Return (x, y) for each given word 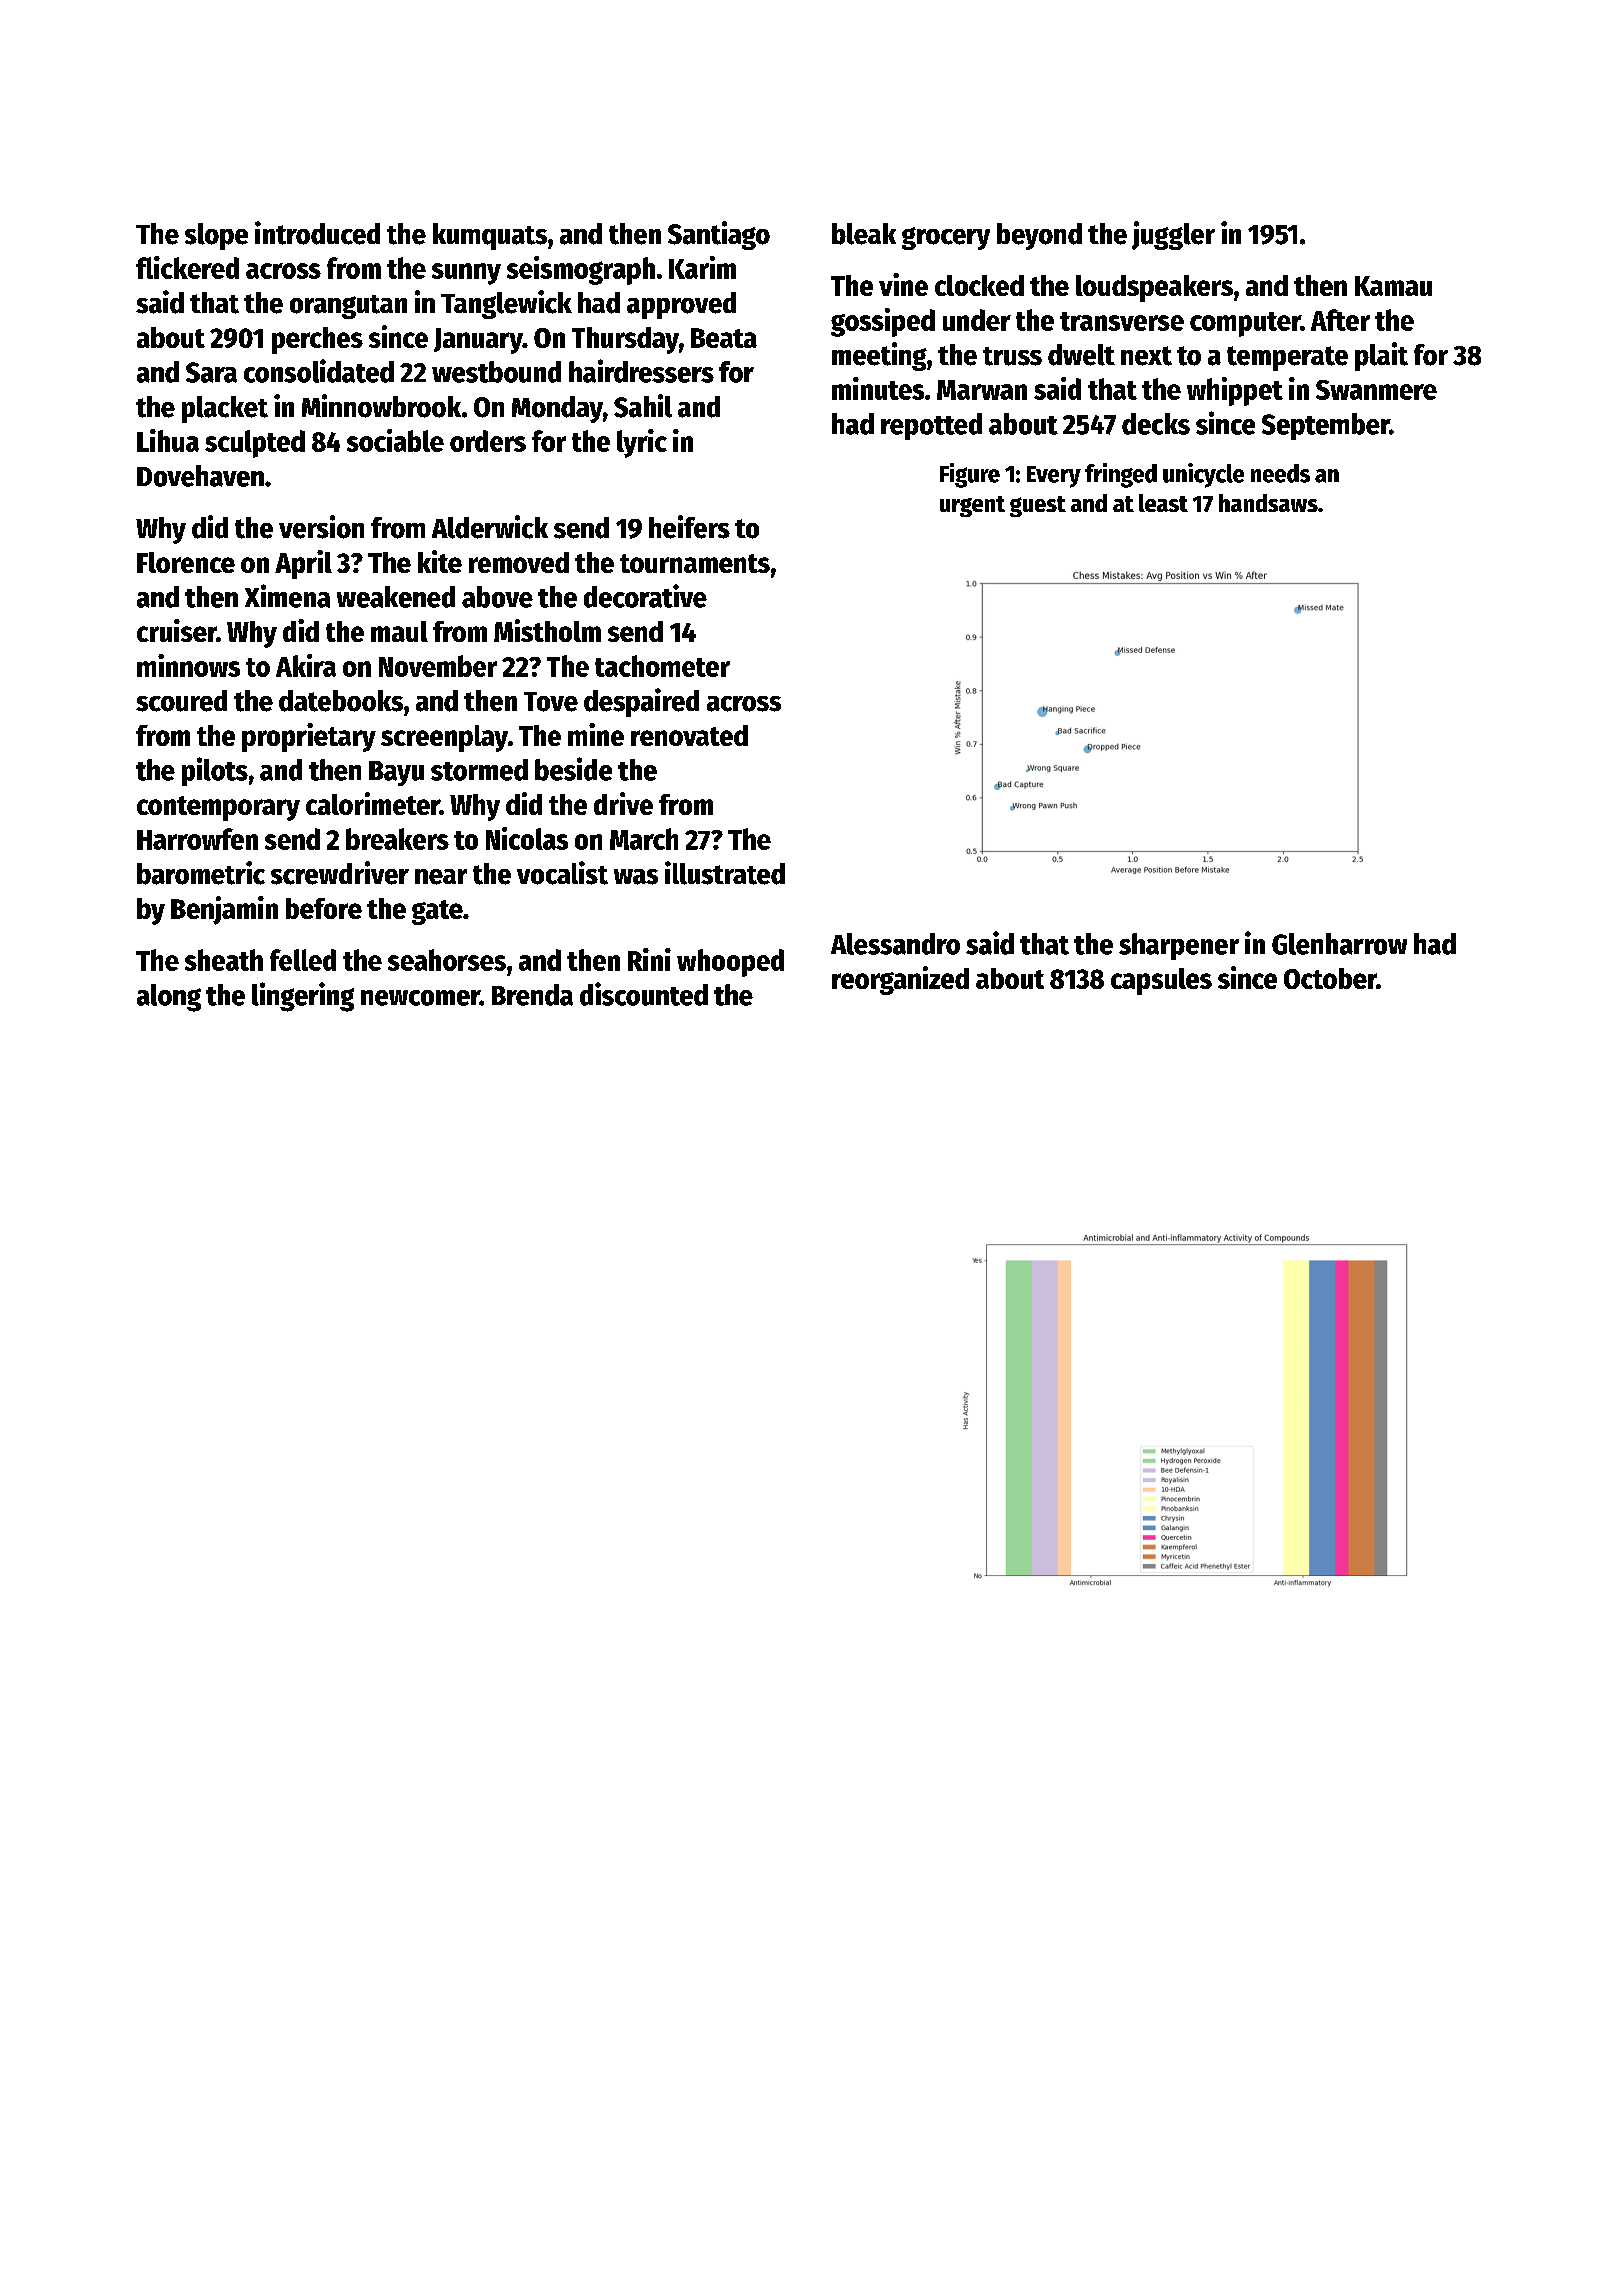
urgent (972, 506)
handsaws (1268, 503)
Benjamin (224, 910)
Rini (649, 959)
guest (1038, 506)
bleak (864, 234)
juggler (1173, 235)
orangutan (348, 307)
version (321, 527)
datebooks (341, 701)
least (1163, 503)
